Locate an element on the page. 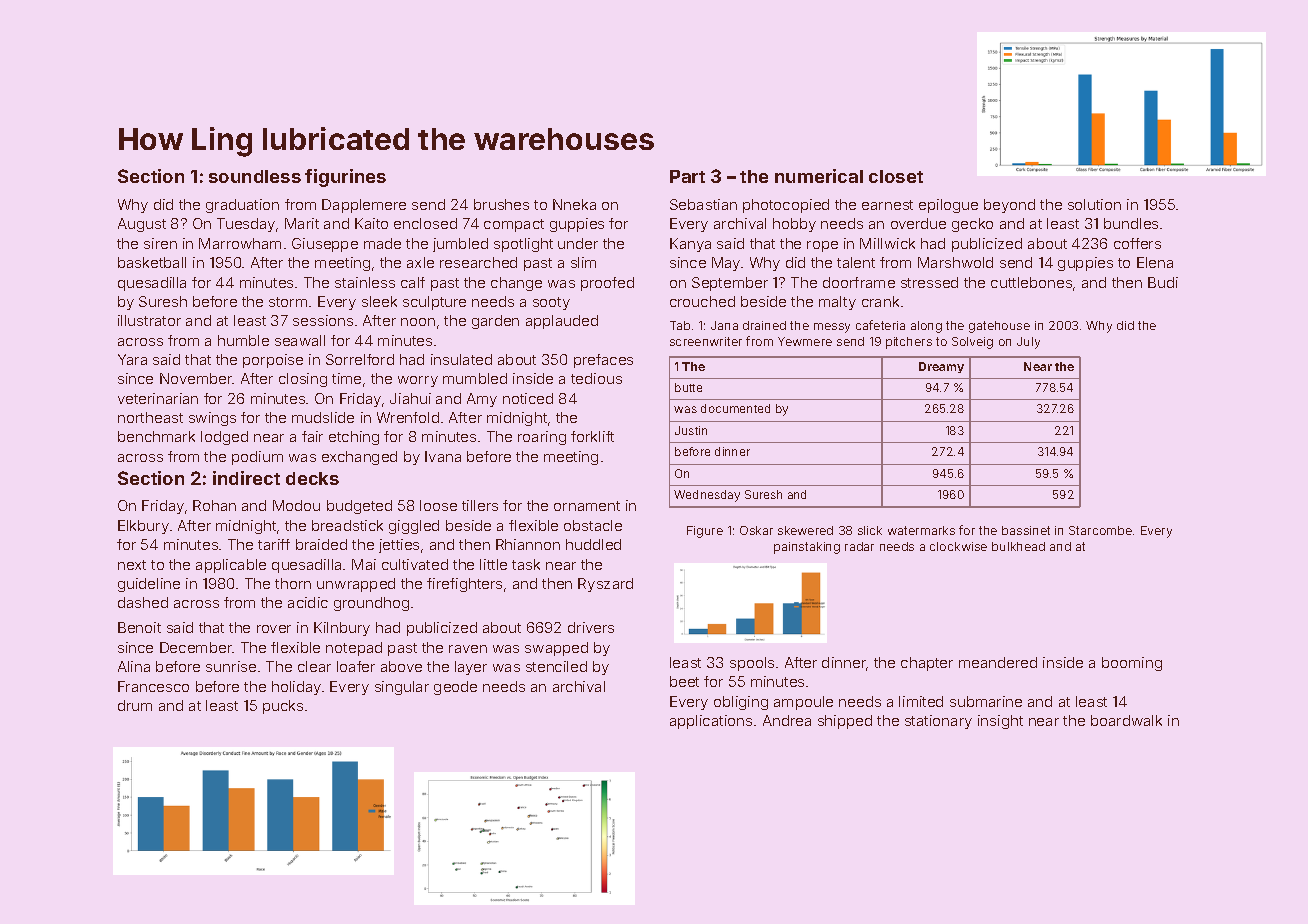 The height and width of the image is (924, 1308). solution is located at coordinates (1094, 204).
